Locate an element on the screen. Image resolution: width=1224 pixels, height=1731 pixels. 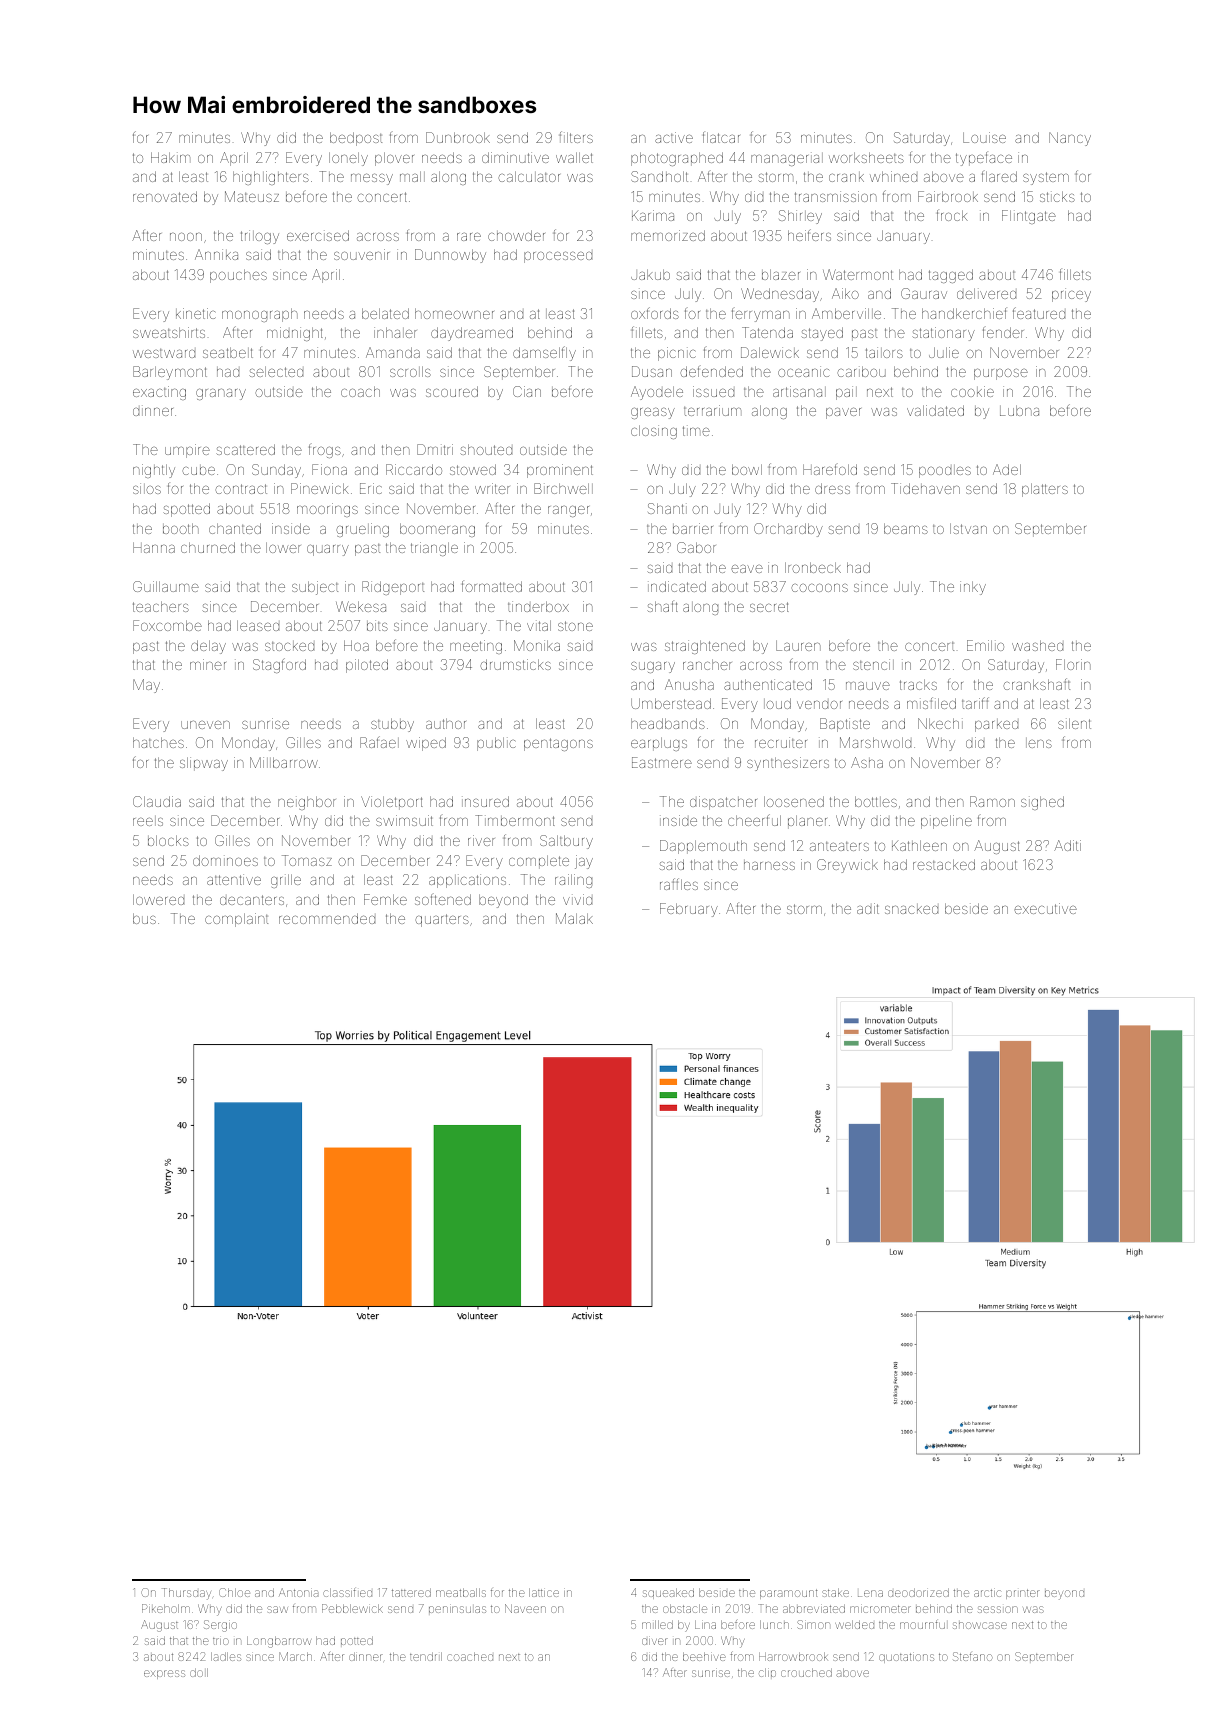
flatcar is located at coordinates (721, 137).
